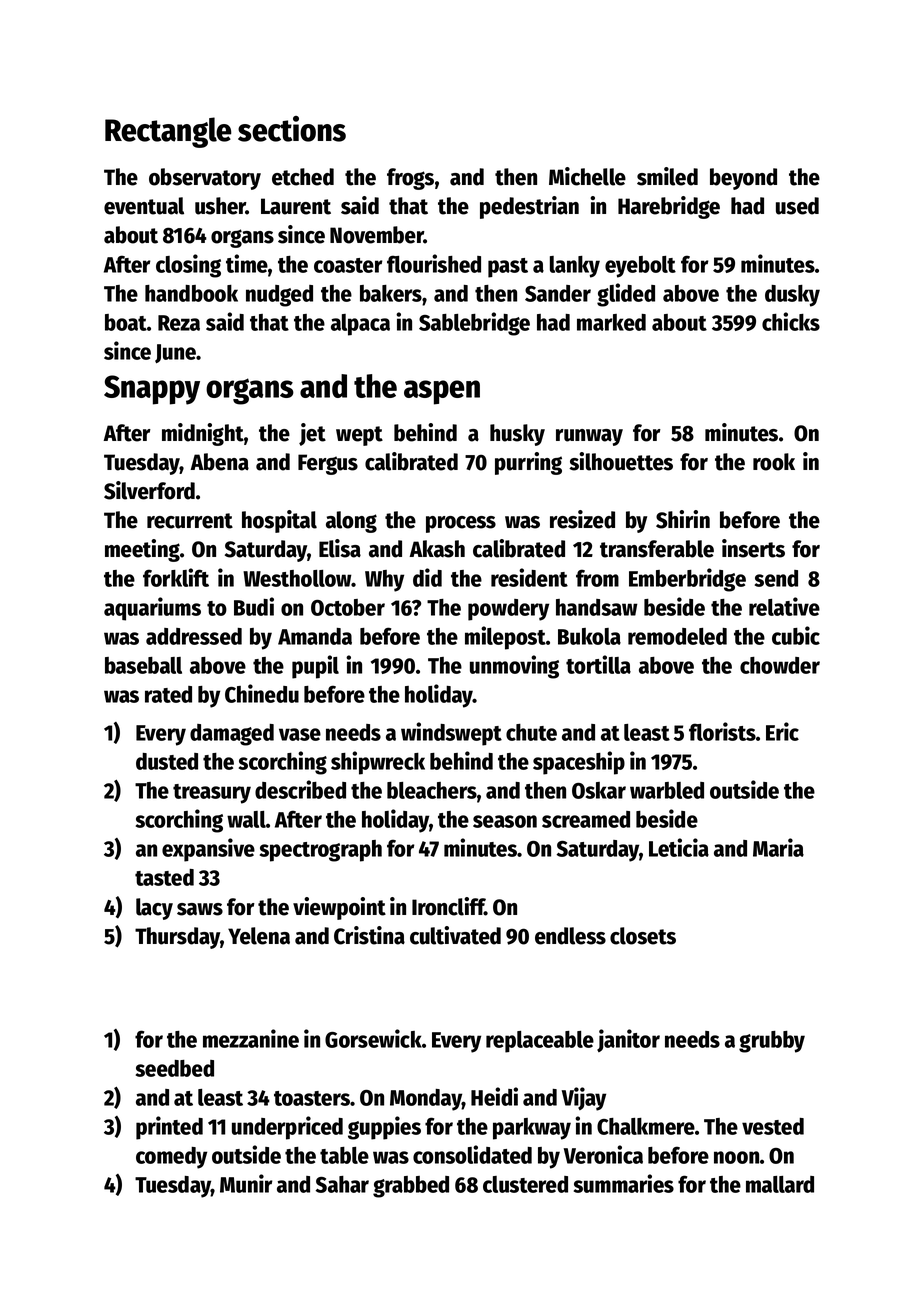  I want to click on comedy, so click(171, 1158).
